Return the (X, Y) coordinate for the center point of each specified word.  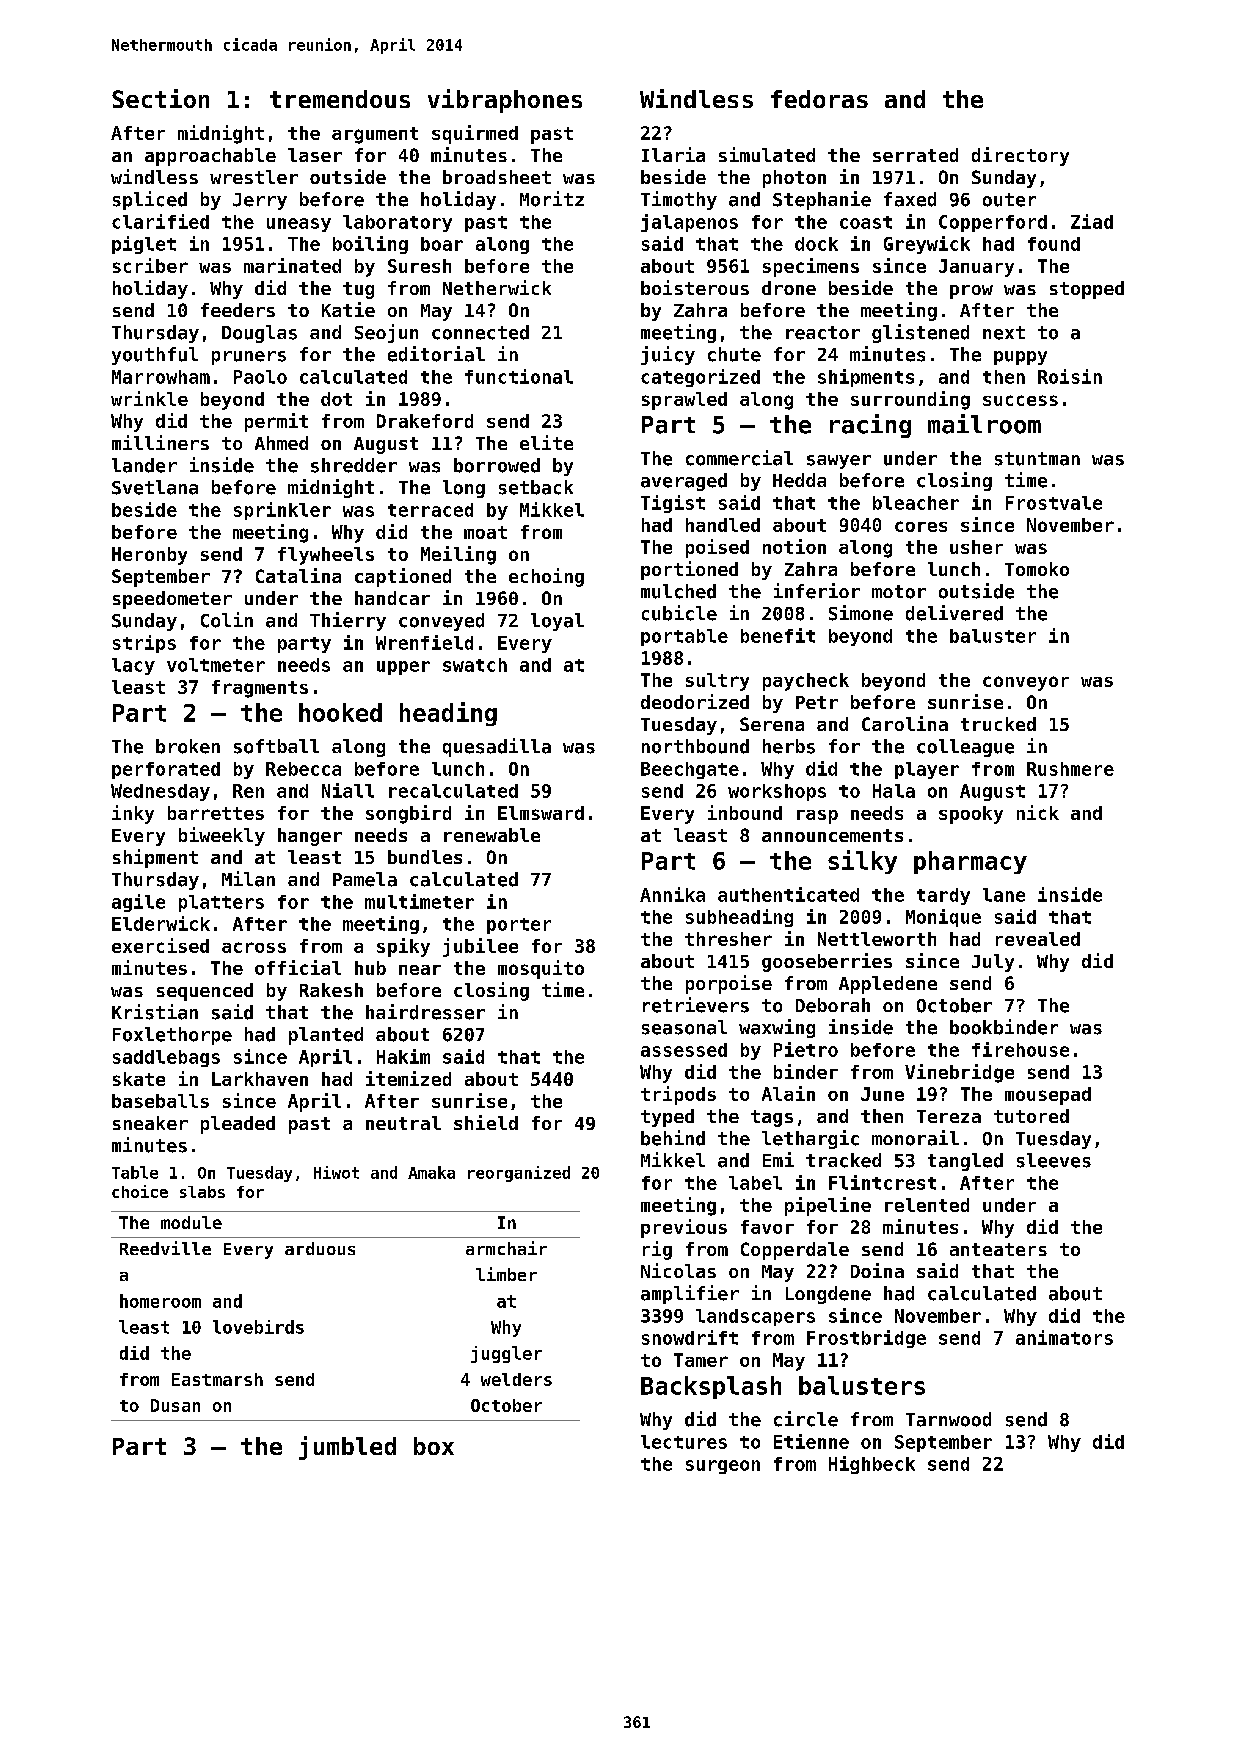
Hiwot (336, 1172)
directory (1020, 156)
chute (734, 354)
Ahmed (281, 443)
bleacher (916, 503)
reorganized (519, 1174)
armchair (506, 1248)
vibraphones (505, 101)
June (882, 1094)
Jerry (260, 201)
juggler (506, 1354)
